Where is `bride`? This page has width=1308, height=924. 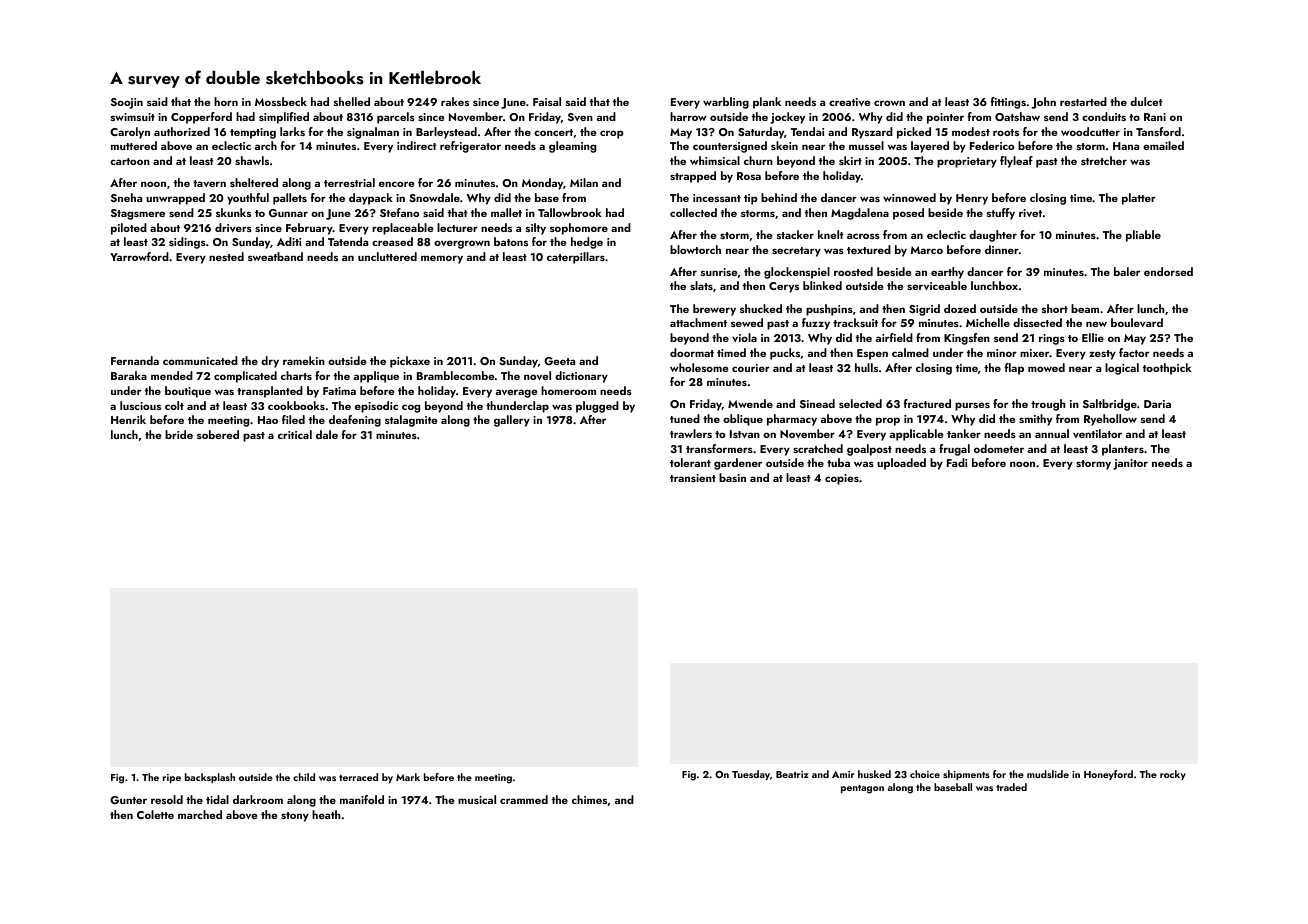
bride is located at coordinates (179, 434).
